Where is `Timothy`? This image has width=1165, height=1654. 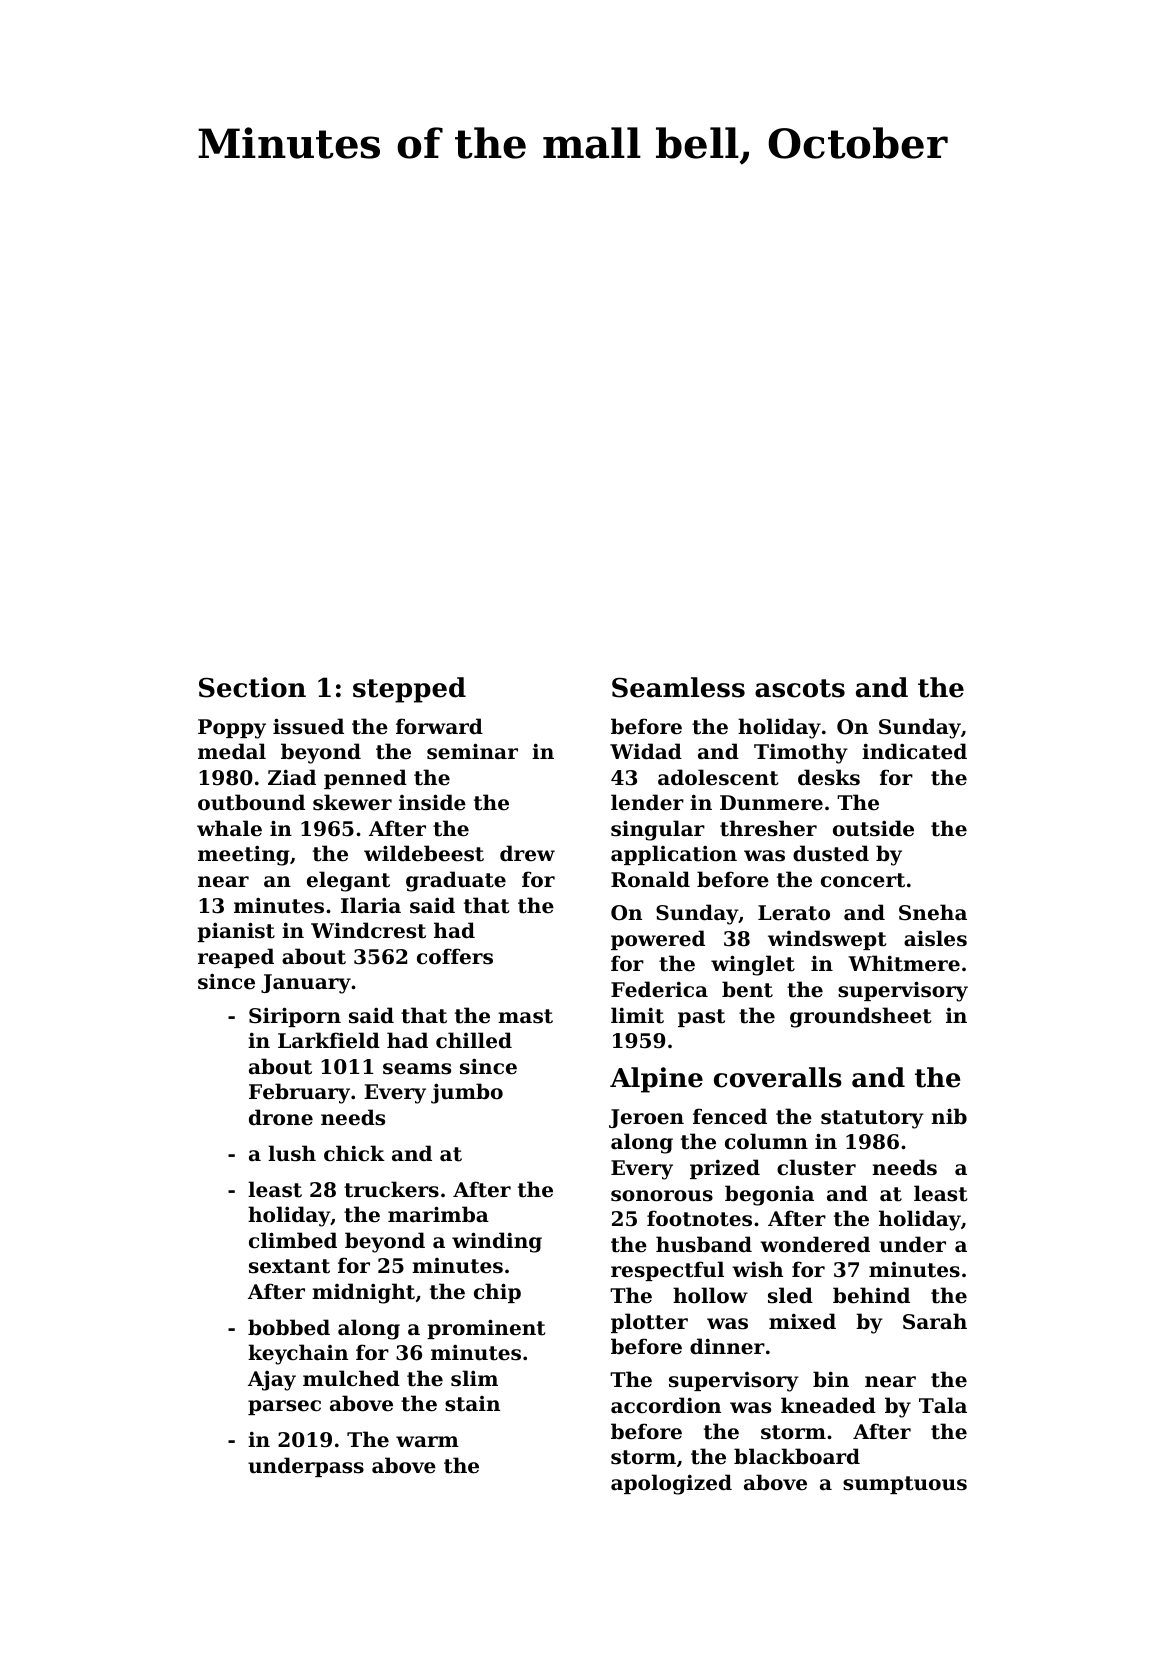 Timothy is located at coordinates (801, 753).
